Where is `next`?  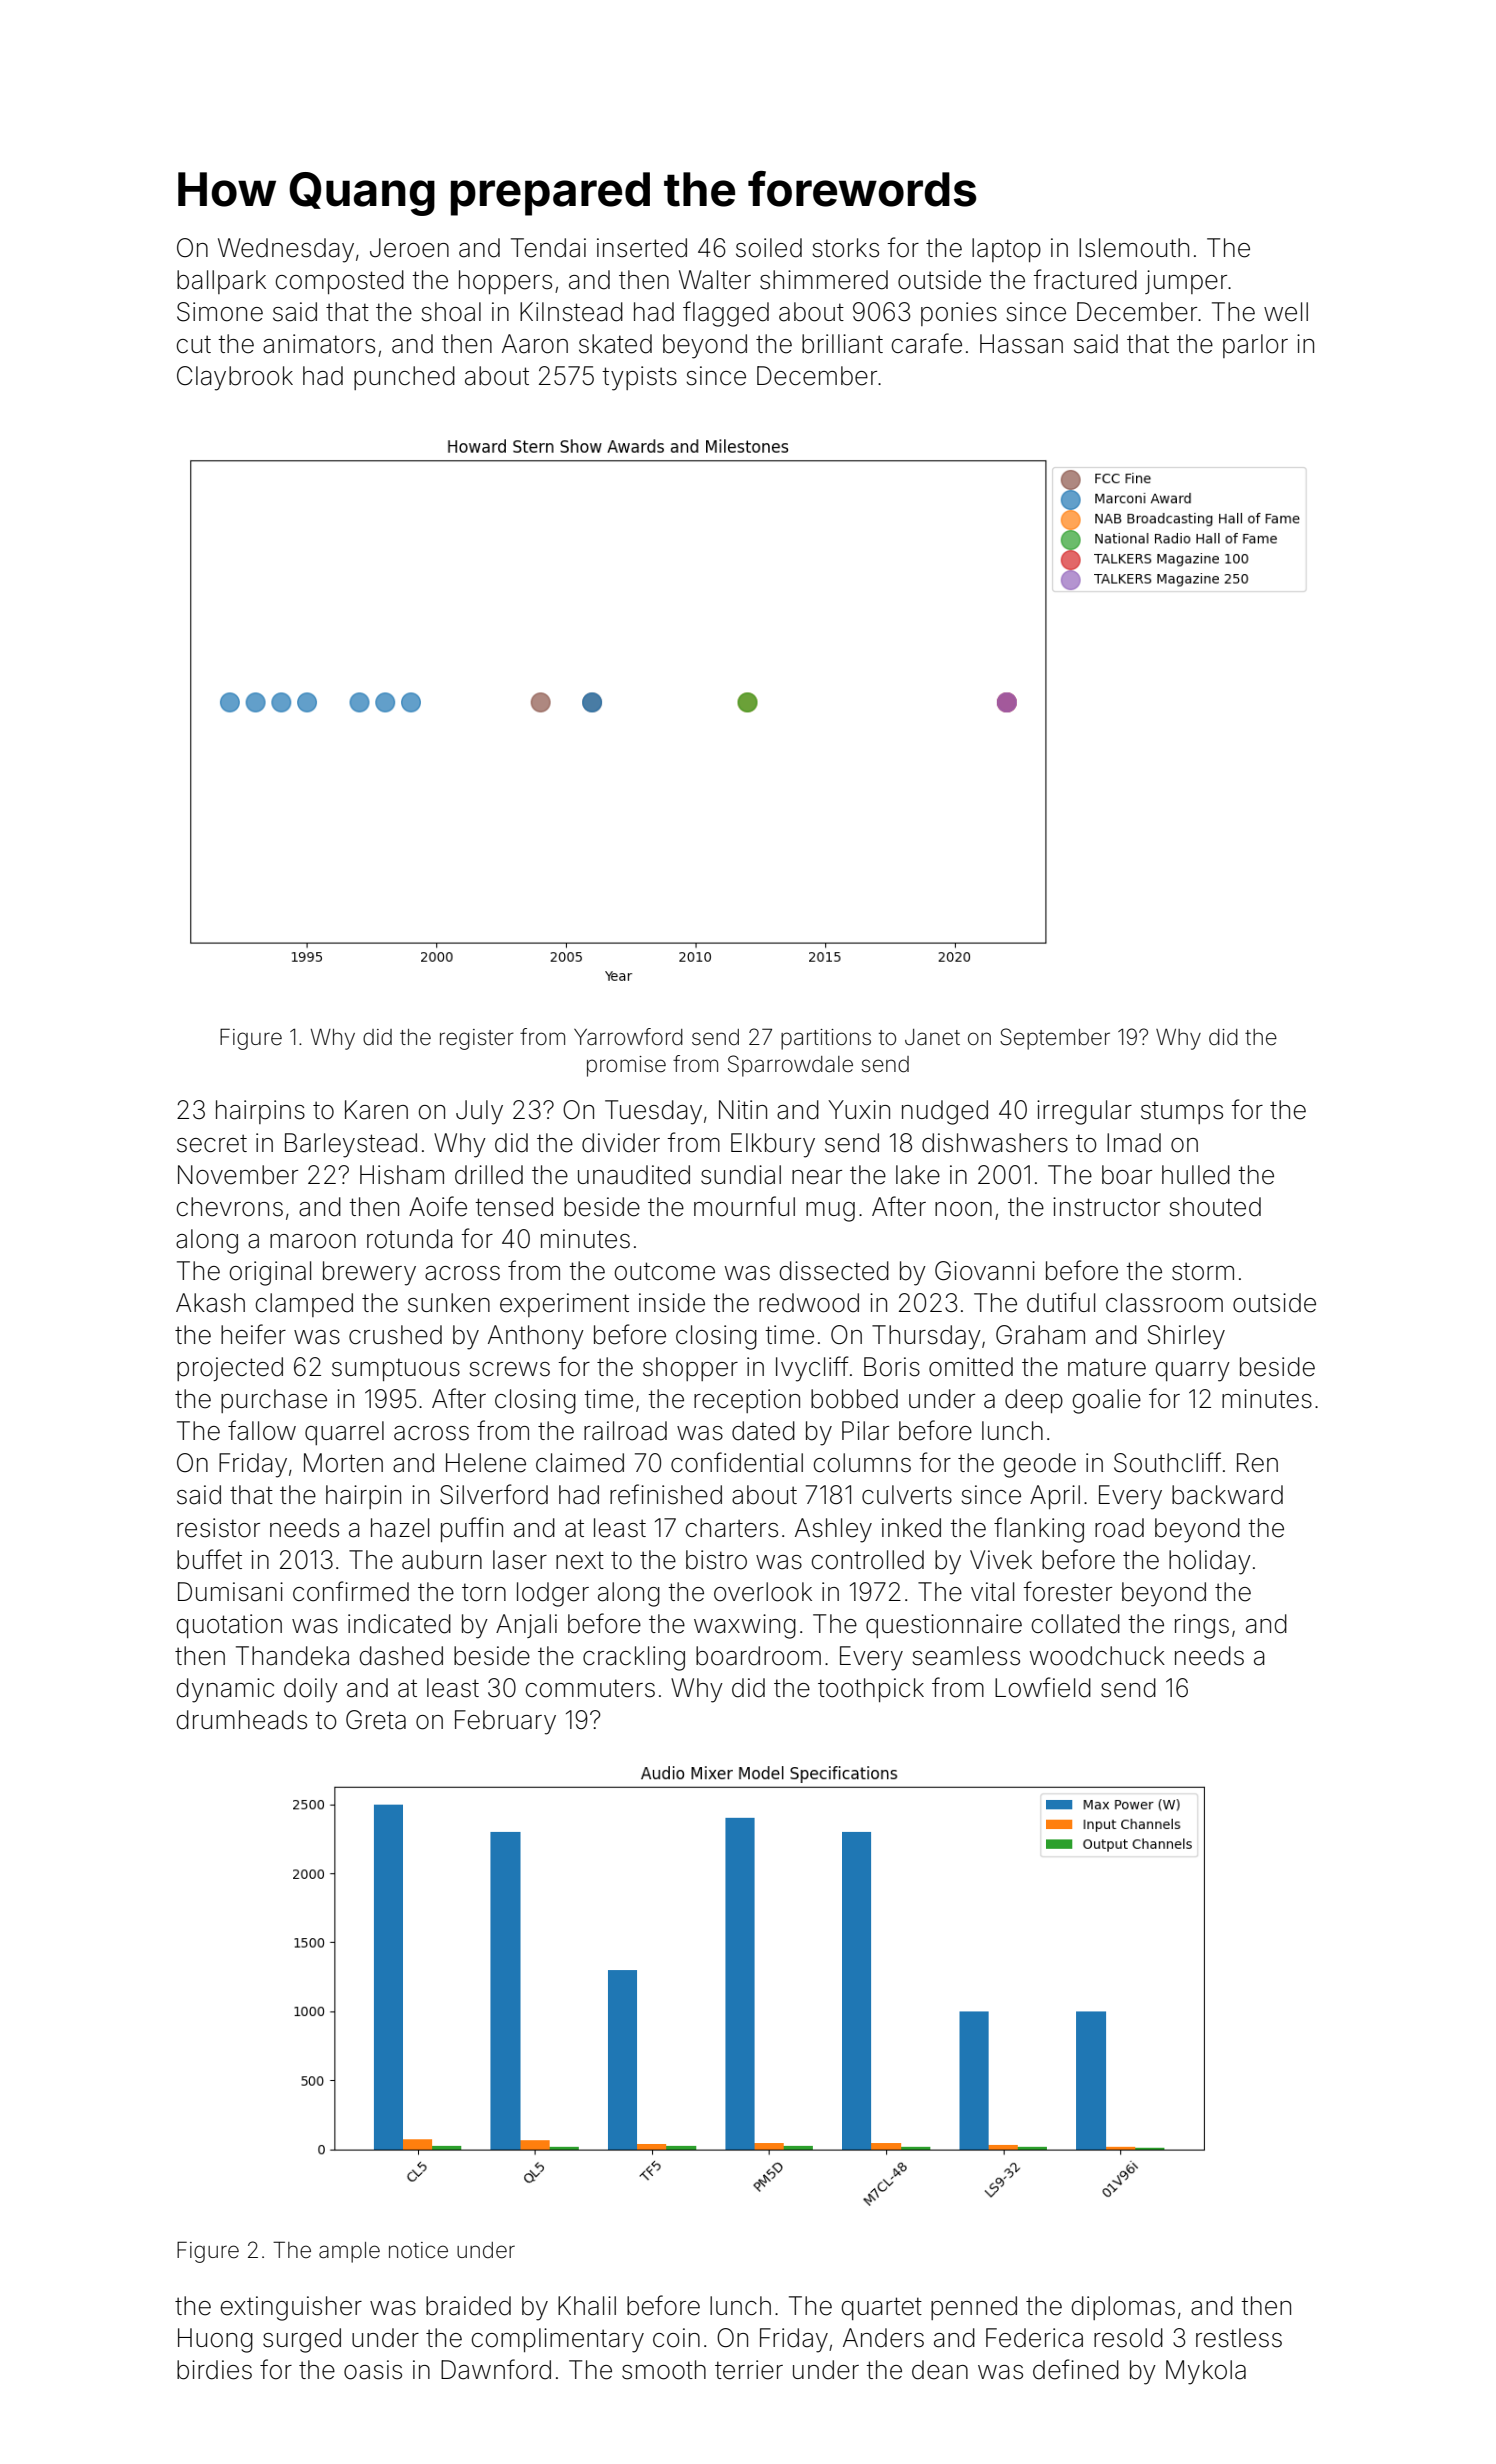 next is located at coordinates (580, 1560).
